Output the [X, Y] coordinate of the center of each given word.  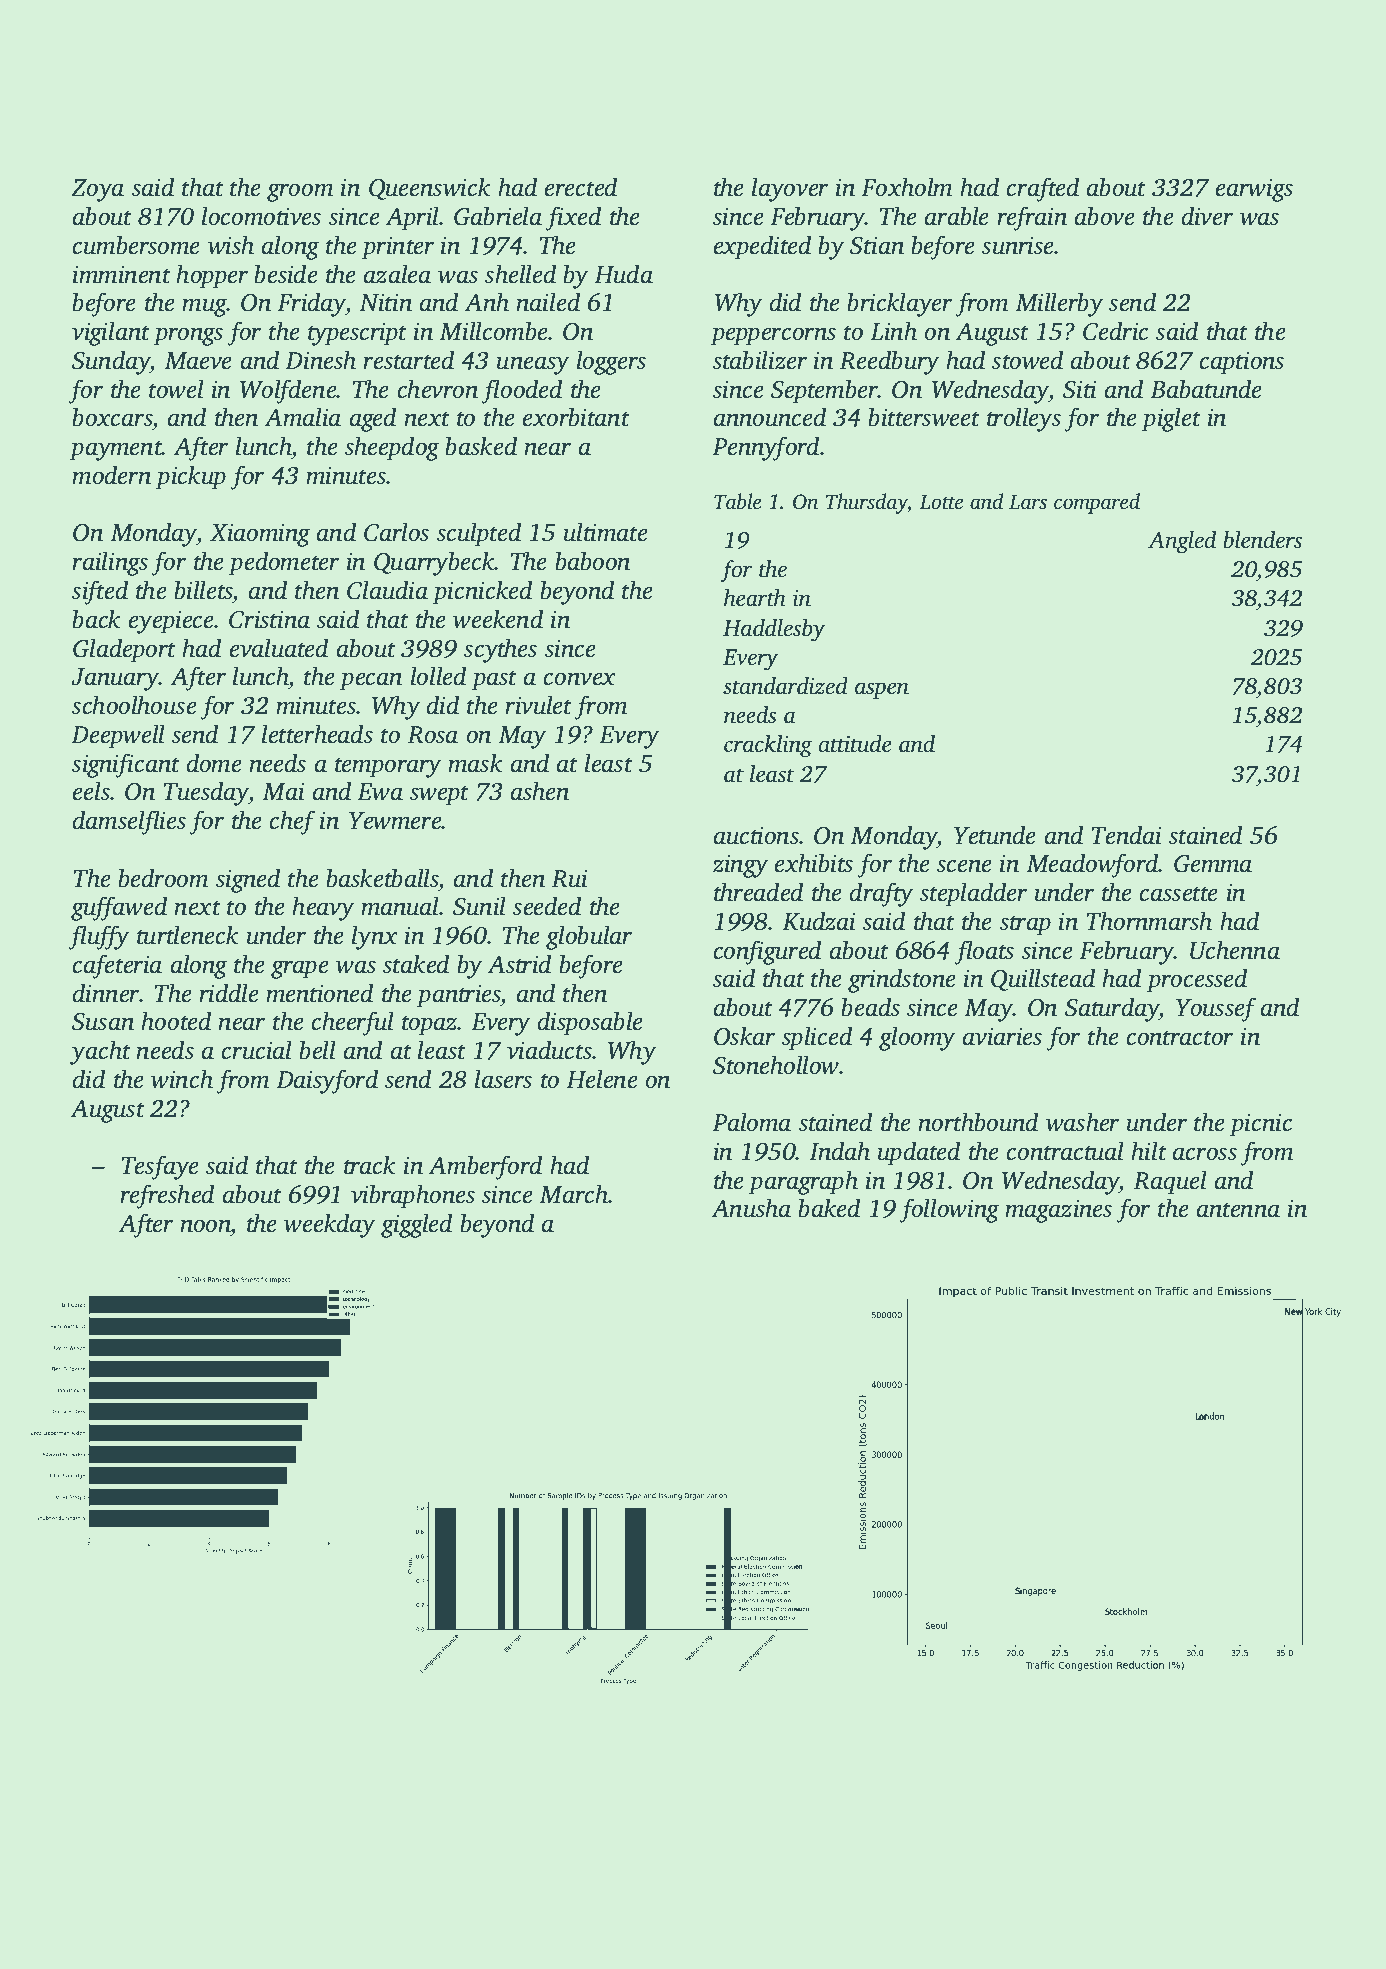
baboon [592, 561]
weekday [329, 1225]
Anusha [751, 1208]
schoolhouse [134, 705]
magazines [1058, 1211]
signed [248, 880]
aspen [882, 690]
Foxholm [906, 187]
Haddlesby [774, 630]
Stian [877, 245]
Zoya [97, 190]
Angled [1182, 542]
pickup [191, 477]
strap [1025, 925]
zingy [740, 866]
